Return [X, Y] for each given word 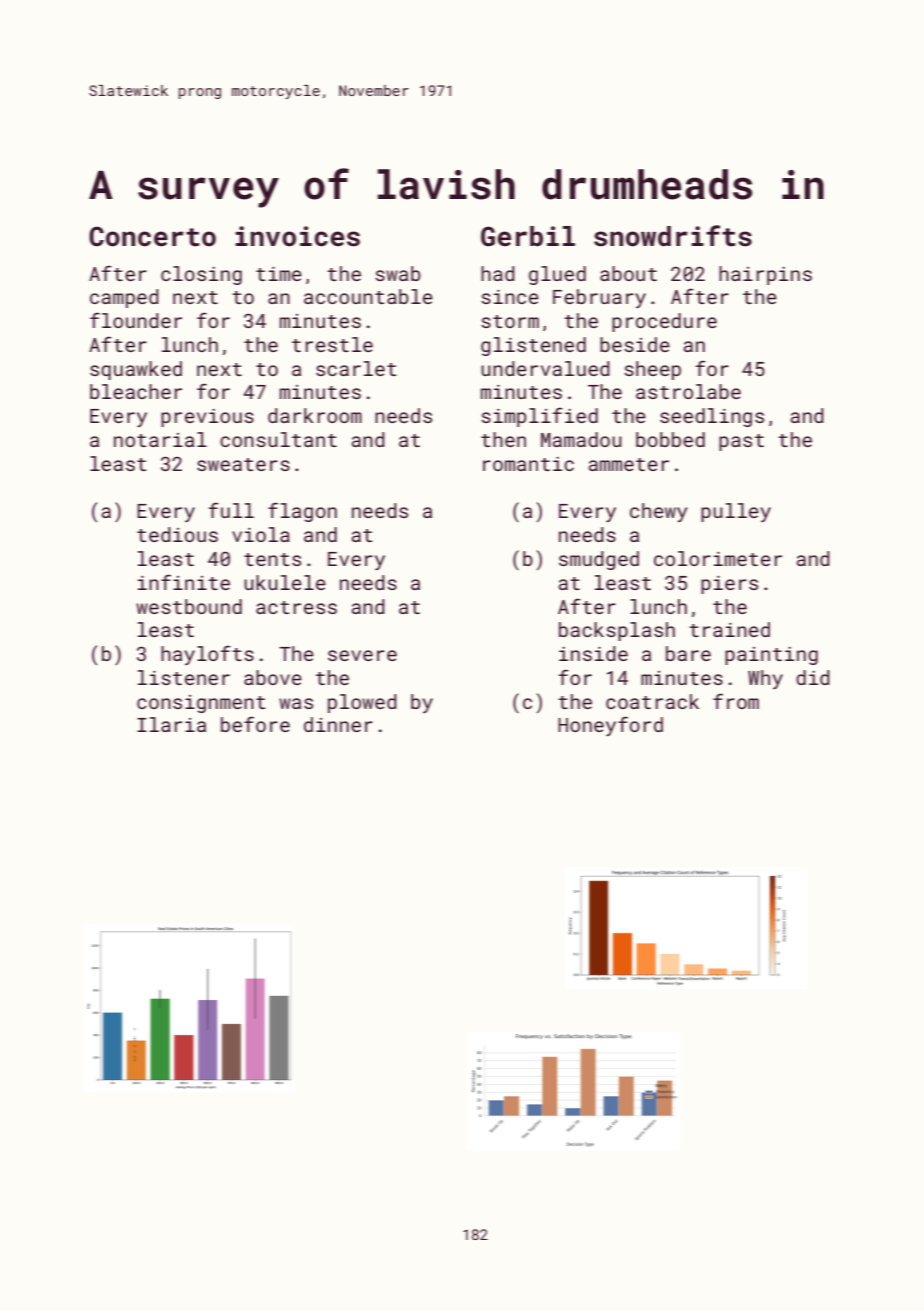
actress [296, 607]
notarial [160, 439]
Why [765, 679]
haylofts [207, 655]
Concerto [152, 236]
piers [729, 585]
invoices [297, 236]
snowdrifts [673, 236]
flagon [302, 512]
